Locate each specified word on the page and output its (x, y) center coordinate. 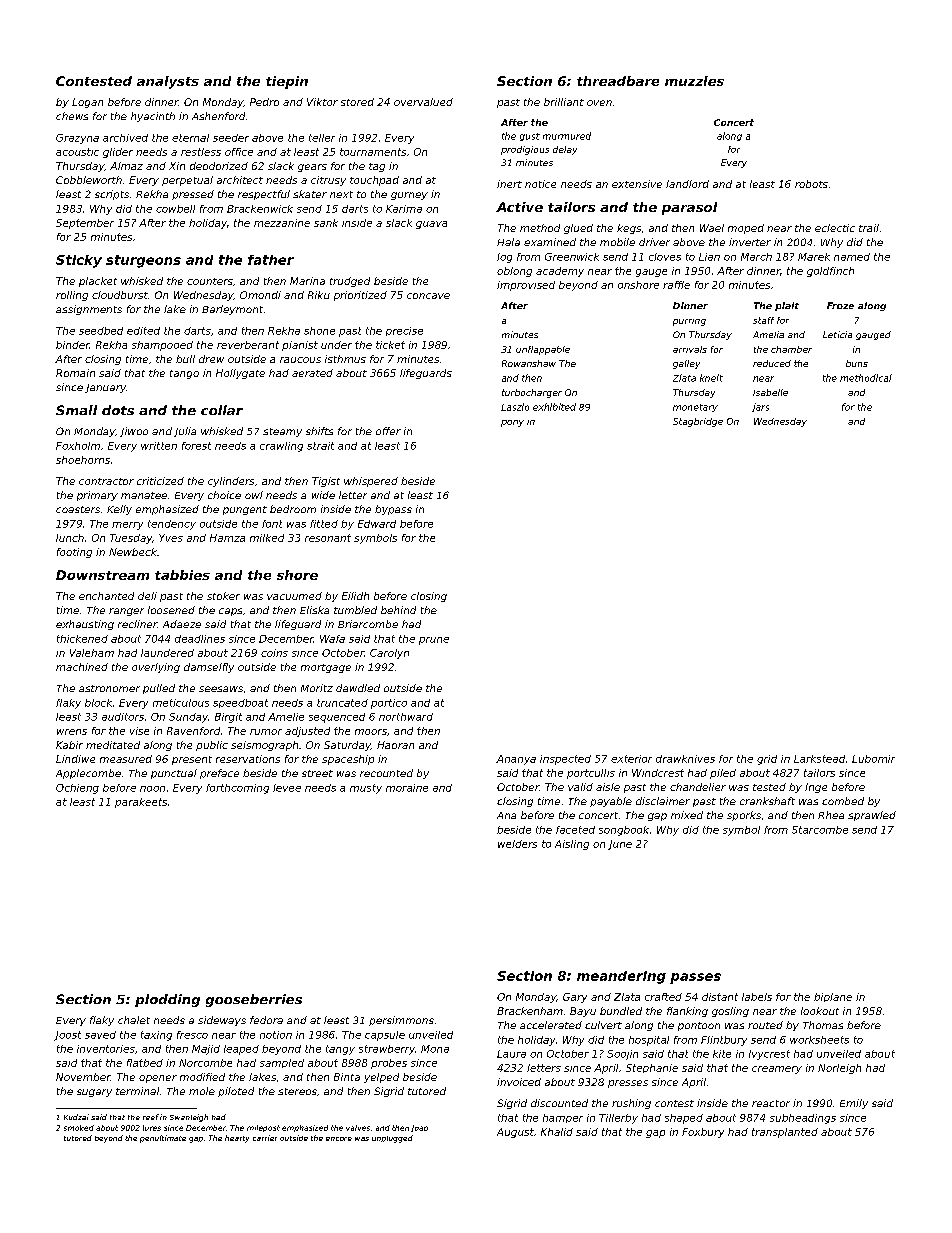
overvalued (423, 102)
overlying (156, 668)
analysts (168, 82)
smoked (79, 1128)
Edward (377, 524)
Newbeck (133, 552)
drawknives (685, 759)
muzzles (694, 81)
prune (434, 641)
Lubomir (873, 759)
